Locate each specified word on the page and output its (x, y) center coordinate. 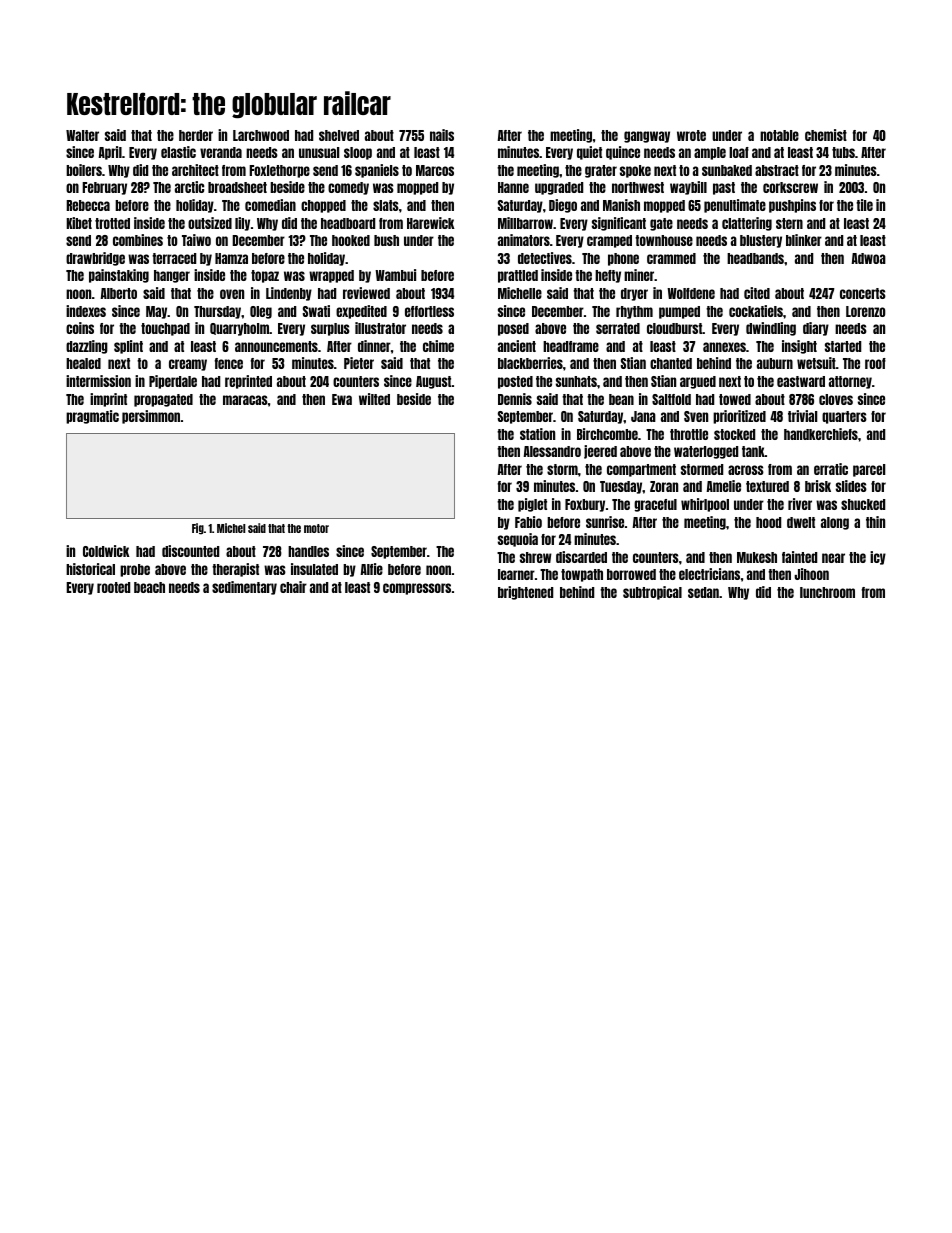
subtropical (652, 593)
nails (442, 135)
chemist (826, 135)
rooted (113, 587)
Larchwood (261, 135)
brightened (525, 593)
